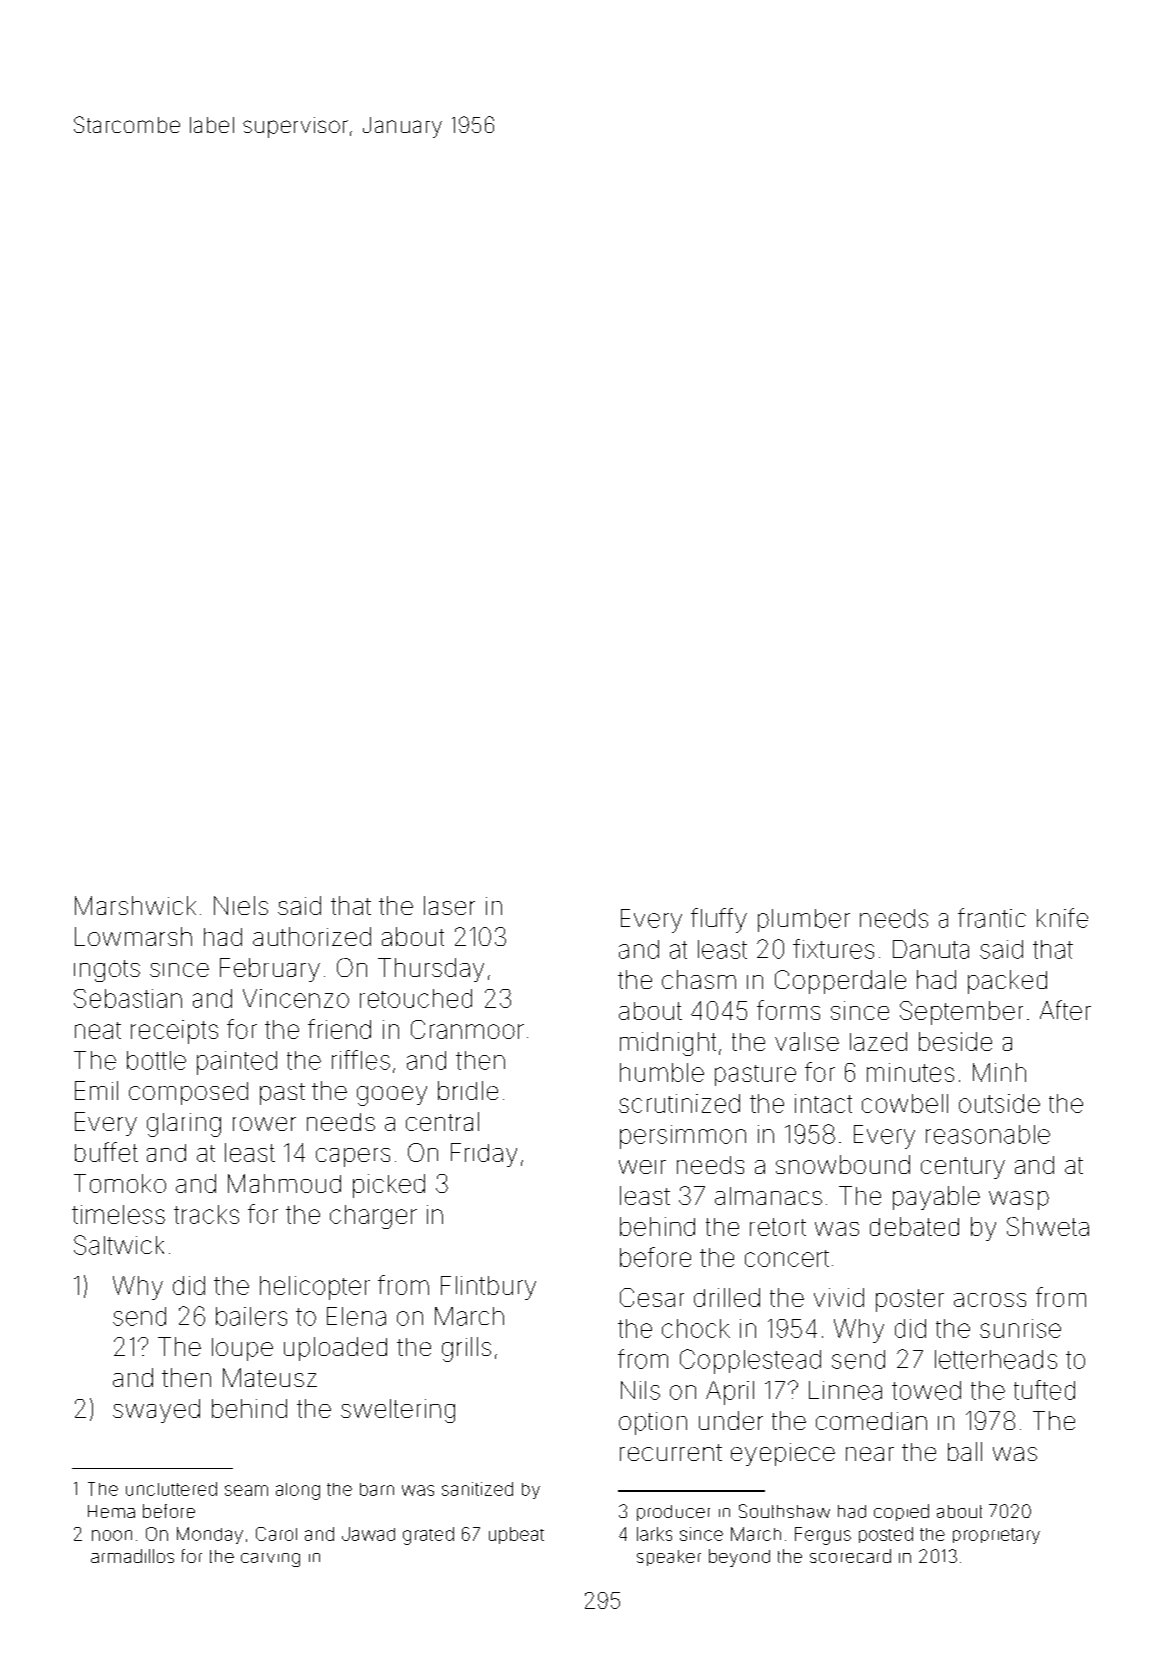  I want to click on frantic, so click(992, 918).
